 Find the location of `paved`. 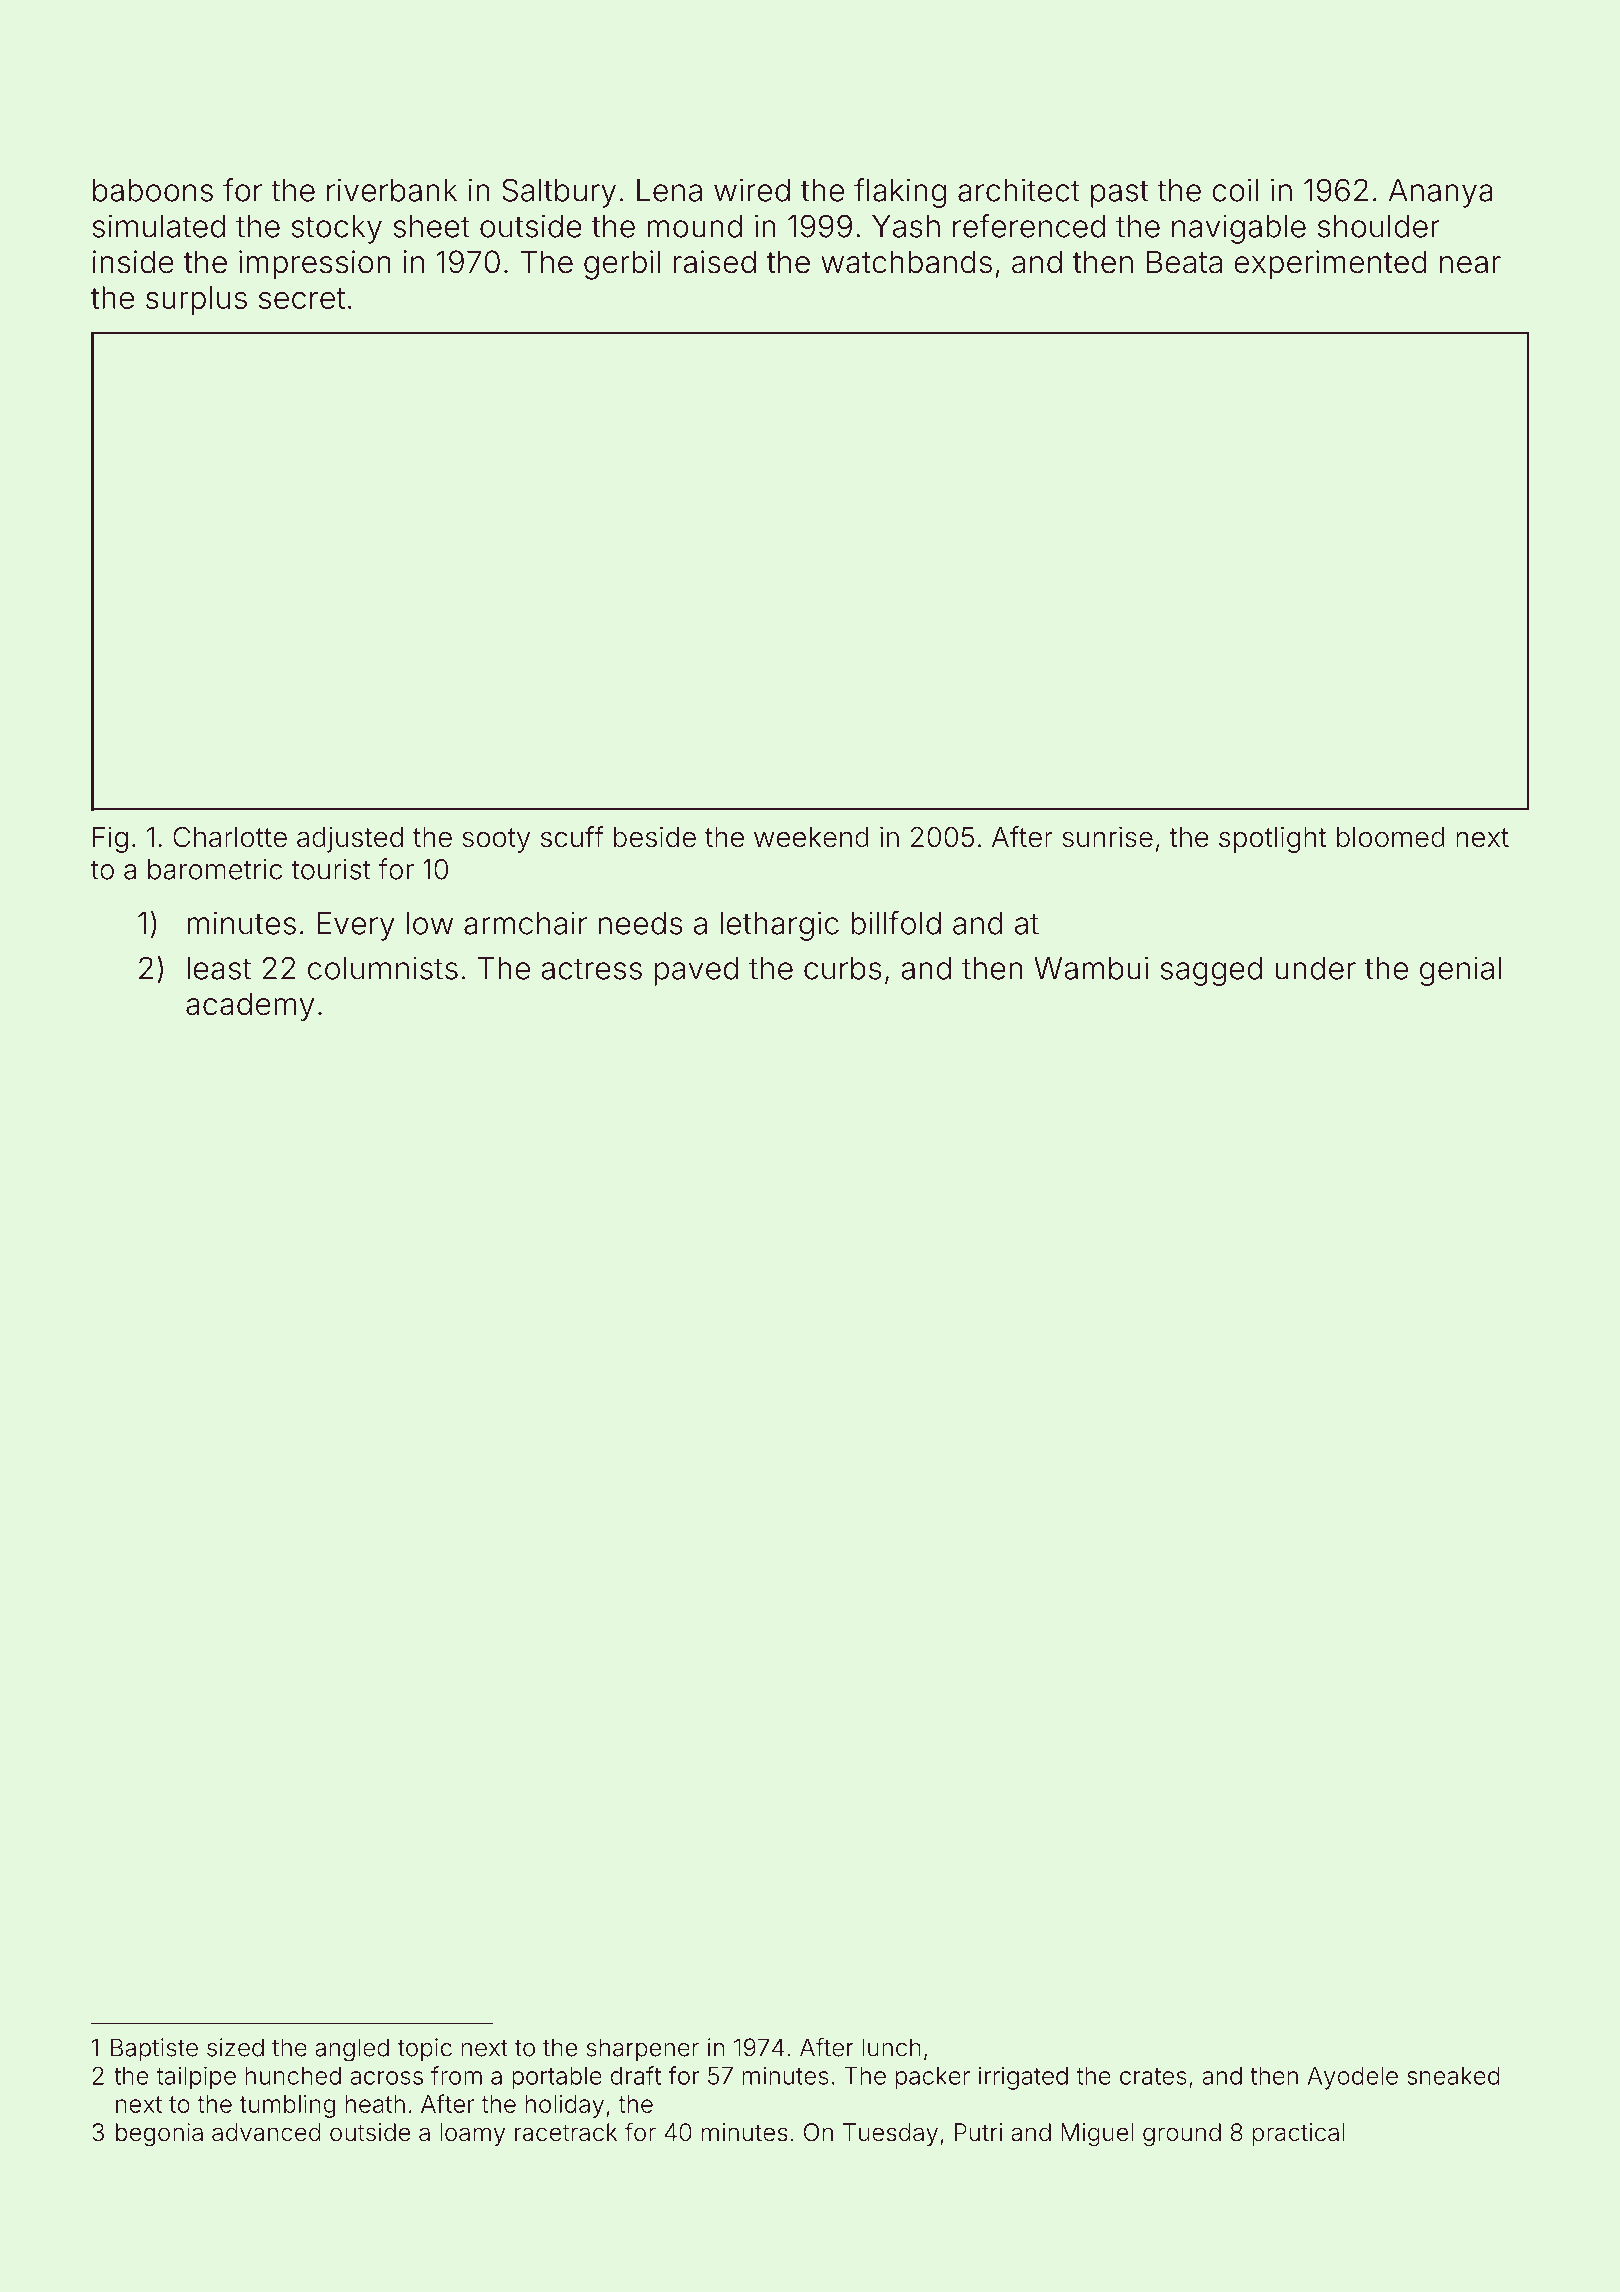

paved is located at coordinates (696, 971).
